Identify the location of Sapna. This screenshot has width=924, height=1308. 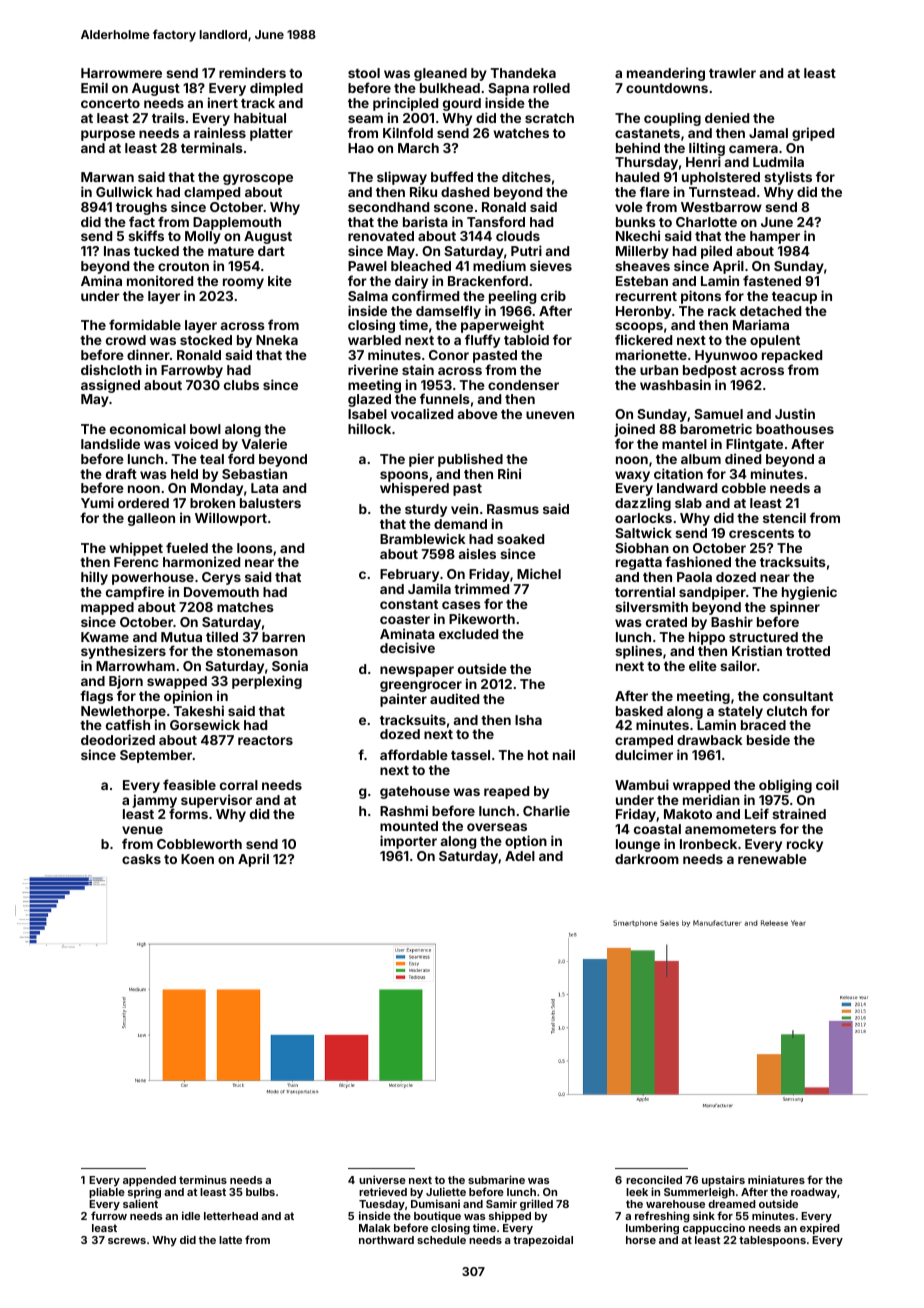
(508, 89).
